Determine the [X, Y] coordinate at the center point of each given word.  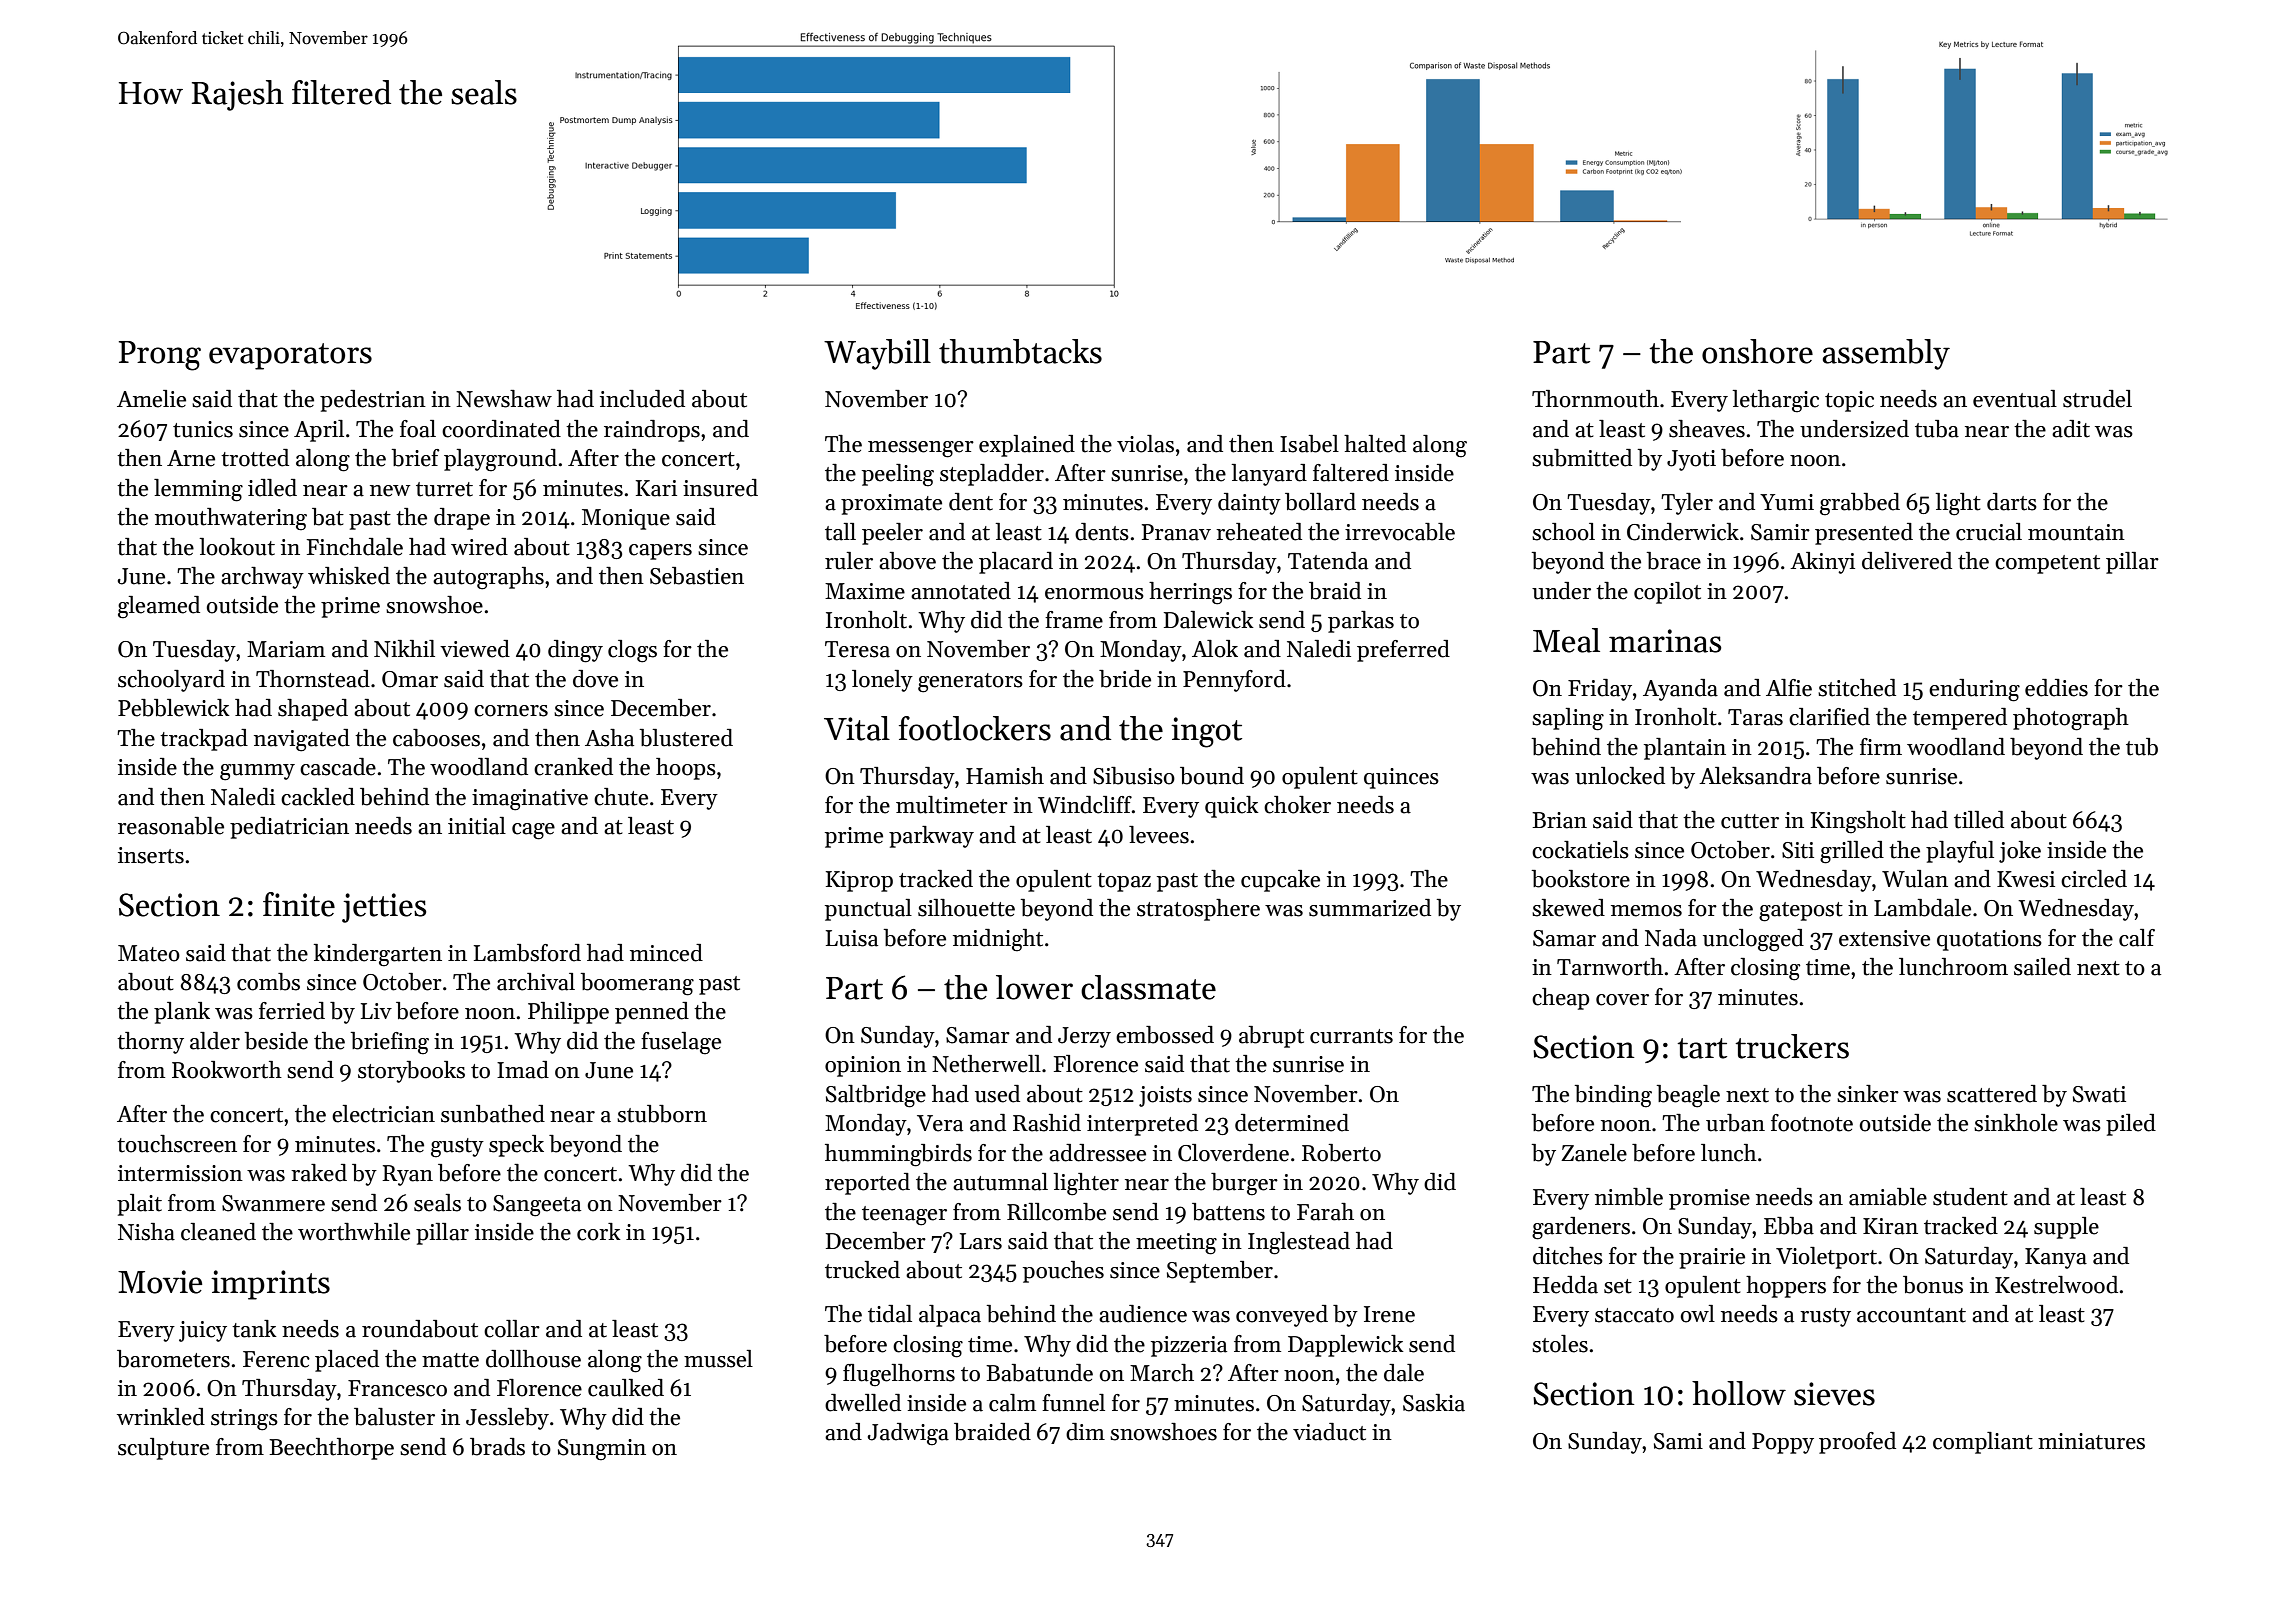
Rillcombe [1056, 1212]
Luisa [852, 938]
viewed [475, 649]
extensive [1884, 938]
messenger [921, 449]
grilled [1852, 852]
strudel [2097, 399]
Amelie [151, 399]
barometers [173, 1359]
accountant [1911, 1315]
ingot [1206, 732]
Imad [523, 1070]
